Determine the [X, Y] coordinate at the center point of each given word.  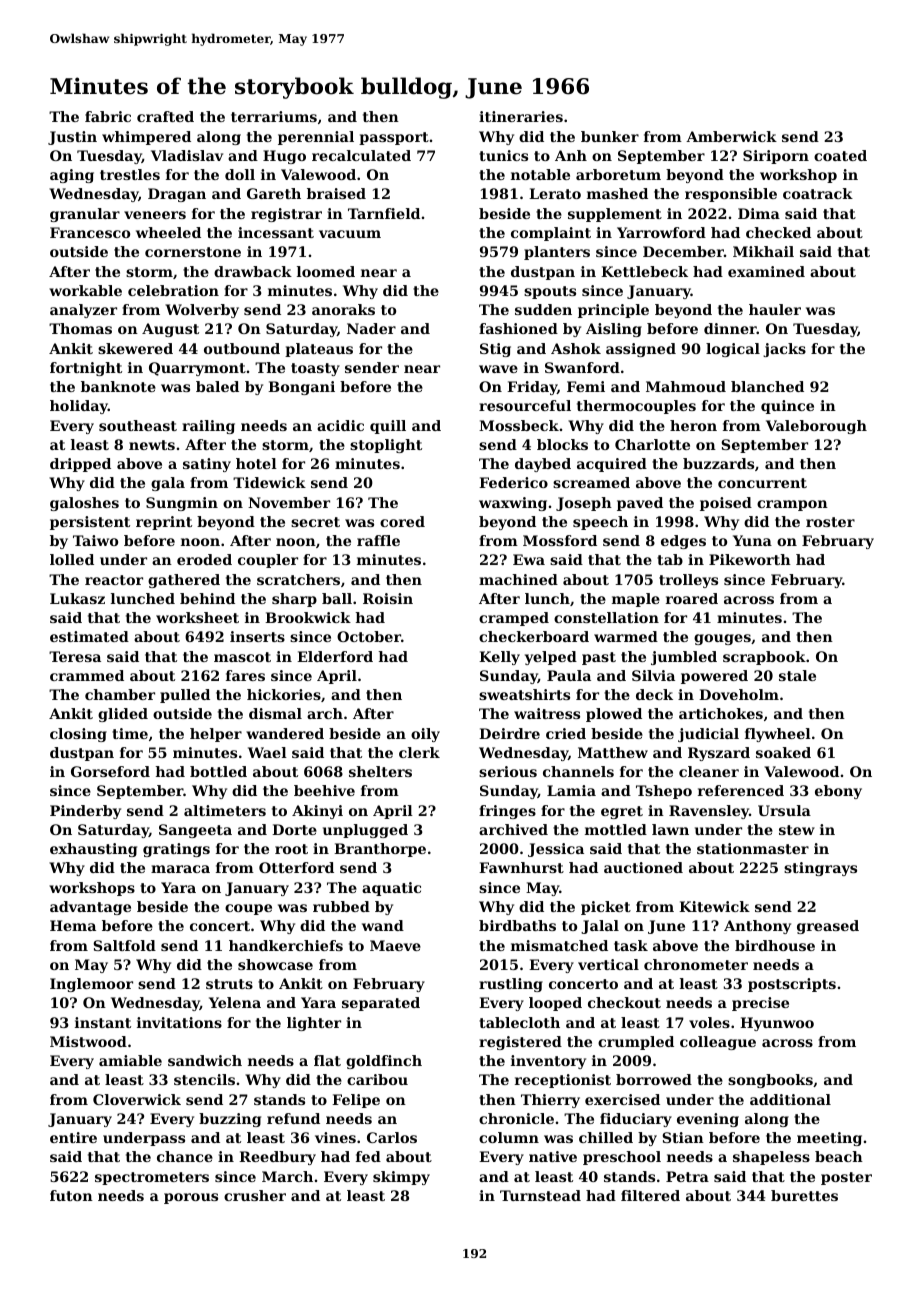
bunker [610, 136]
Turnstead [540, 1195]
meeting [829, 1139]
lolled [72, 559]
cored [402, 521]
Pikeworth [750, 559]
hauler [775, 309]
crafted [165, 116]
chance [185, 1156]
